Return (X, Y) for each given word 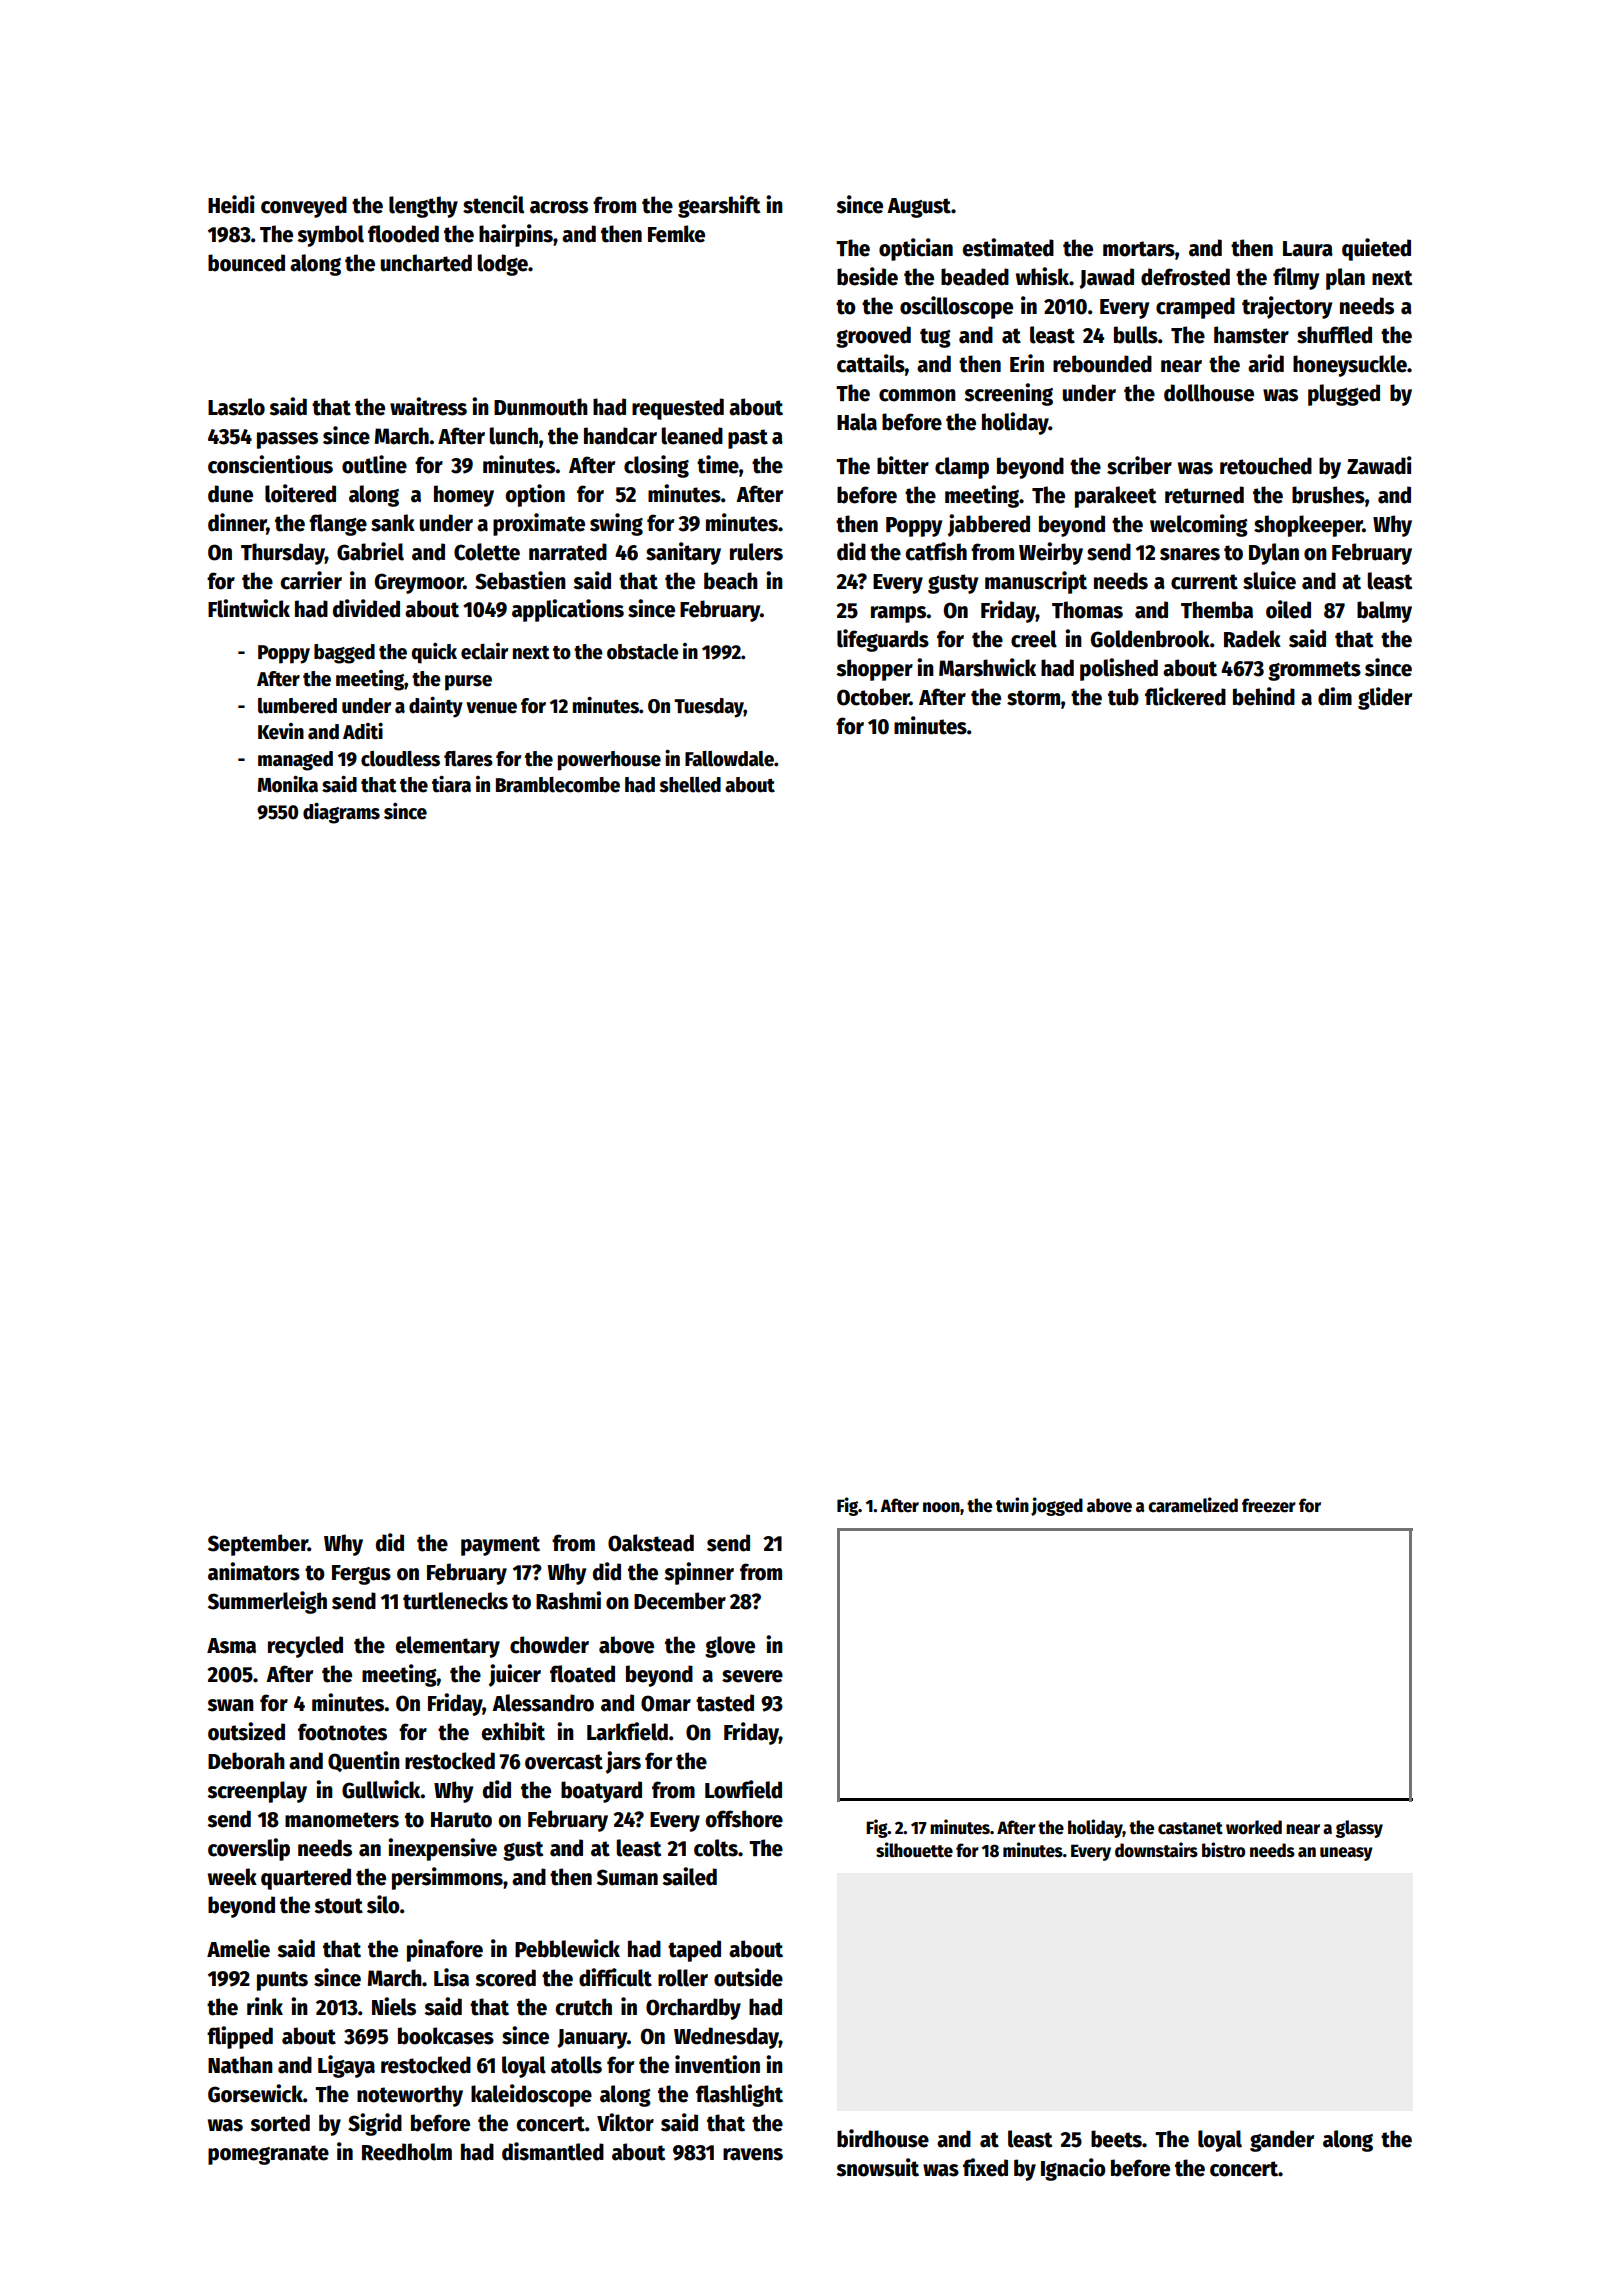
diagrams (341, 813)
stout (338, 1906)
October (873, 697)
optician (916, 249)
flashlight (739, 2095)
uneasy (1346, 1854)
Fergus (361, 1575)
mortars (1139, 249)
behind (1264, 696)
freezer (1269, 1505)
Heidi (231, 204)
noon (941, 1507)
